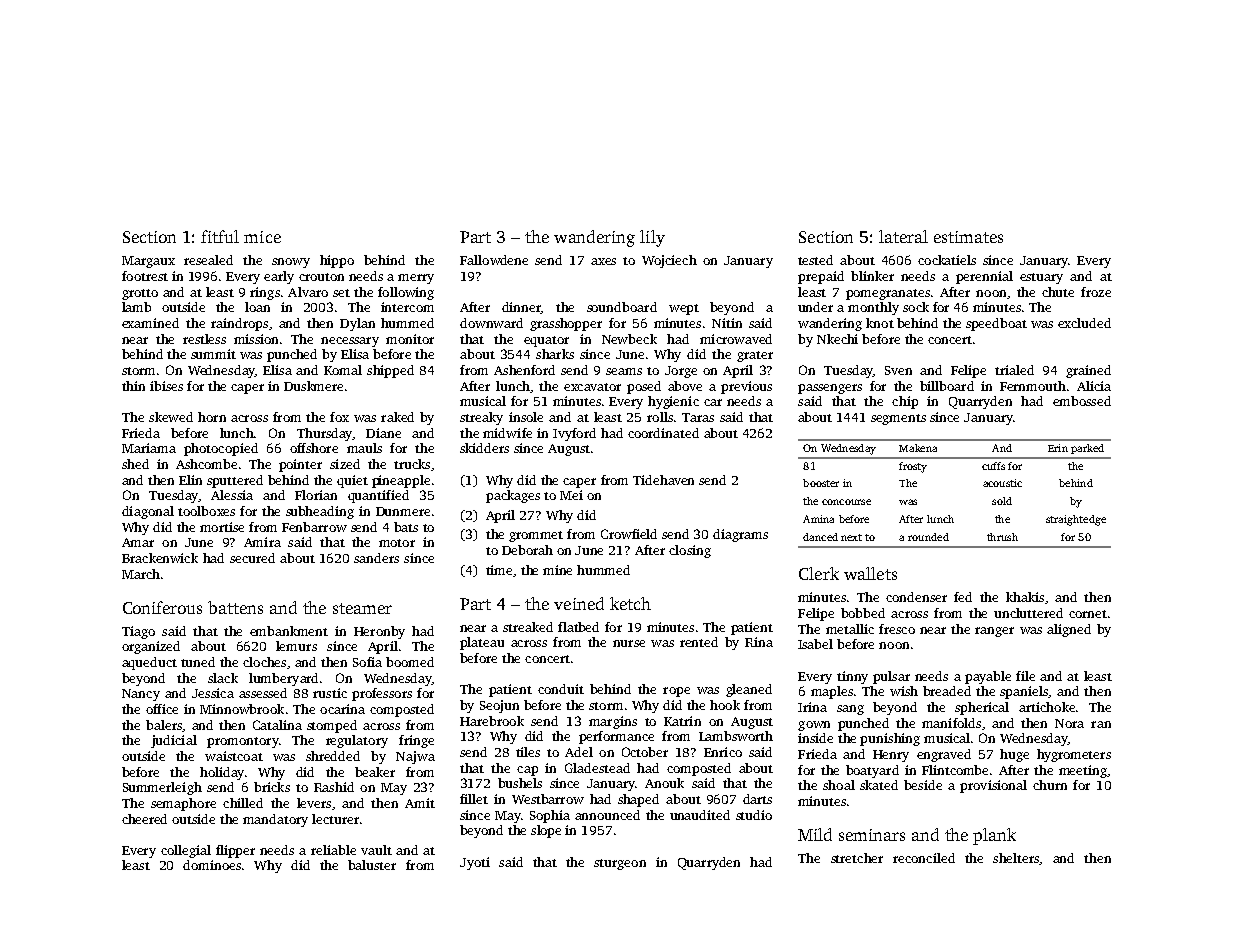 The image size is (1233, 952). What do you see at coordinates (213, 354) in the screenshot?
I see `summit` at bounding box center [213, 354].
